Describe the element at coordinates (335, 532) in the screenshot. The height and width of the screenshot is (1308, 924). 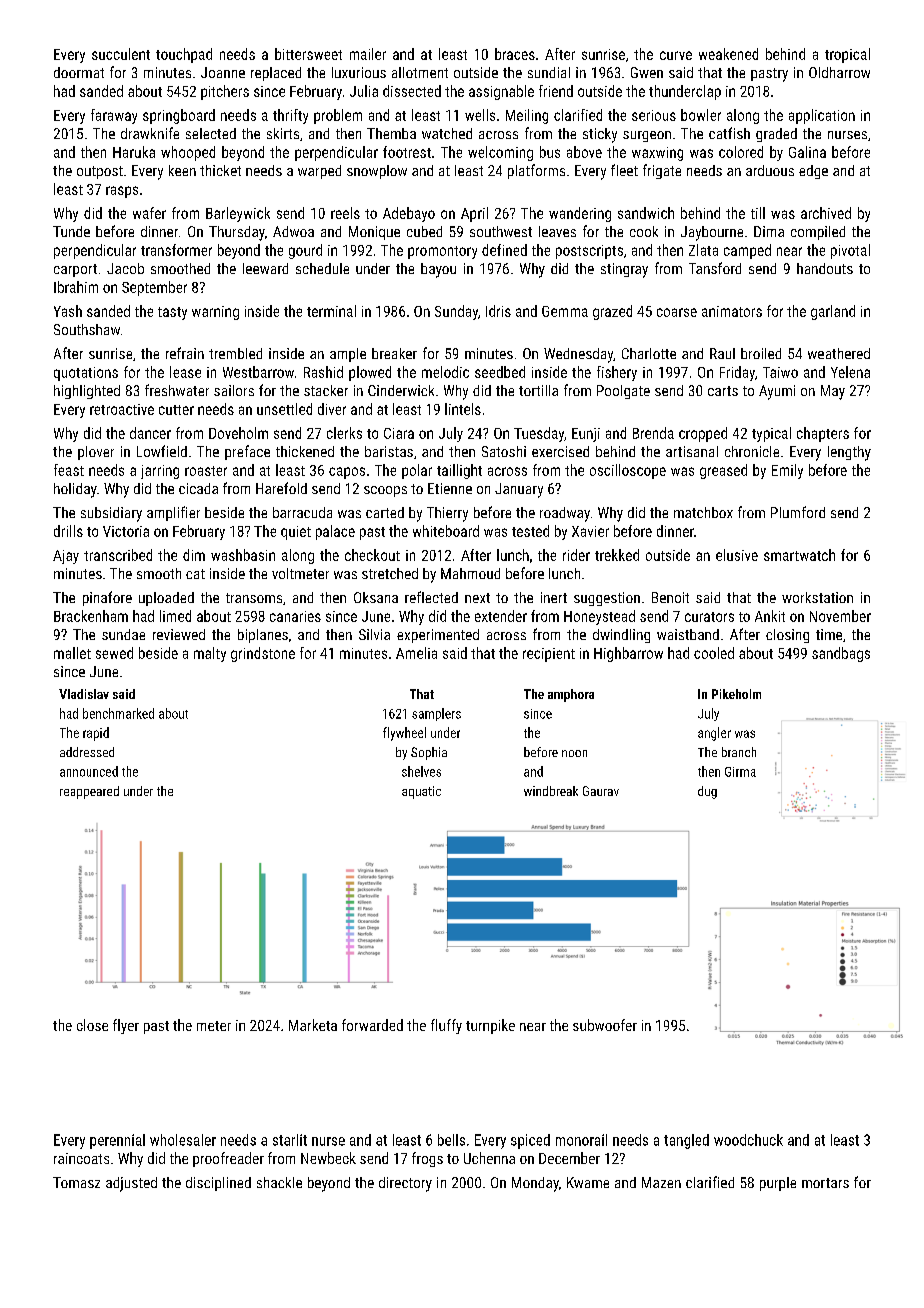
I see `palace` at that location.
